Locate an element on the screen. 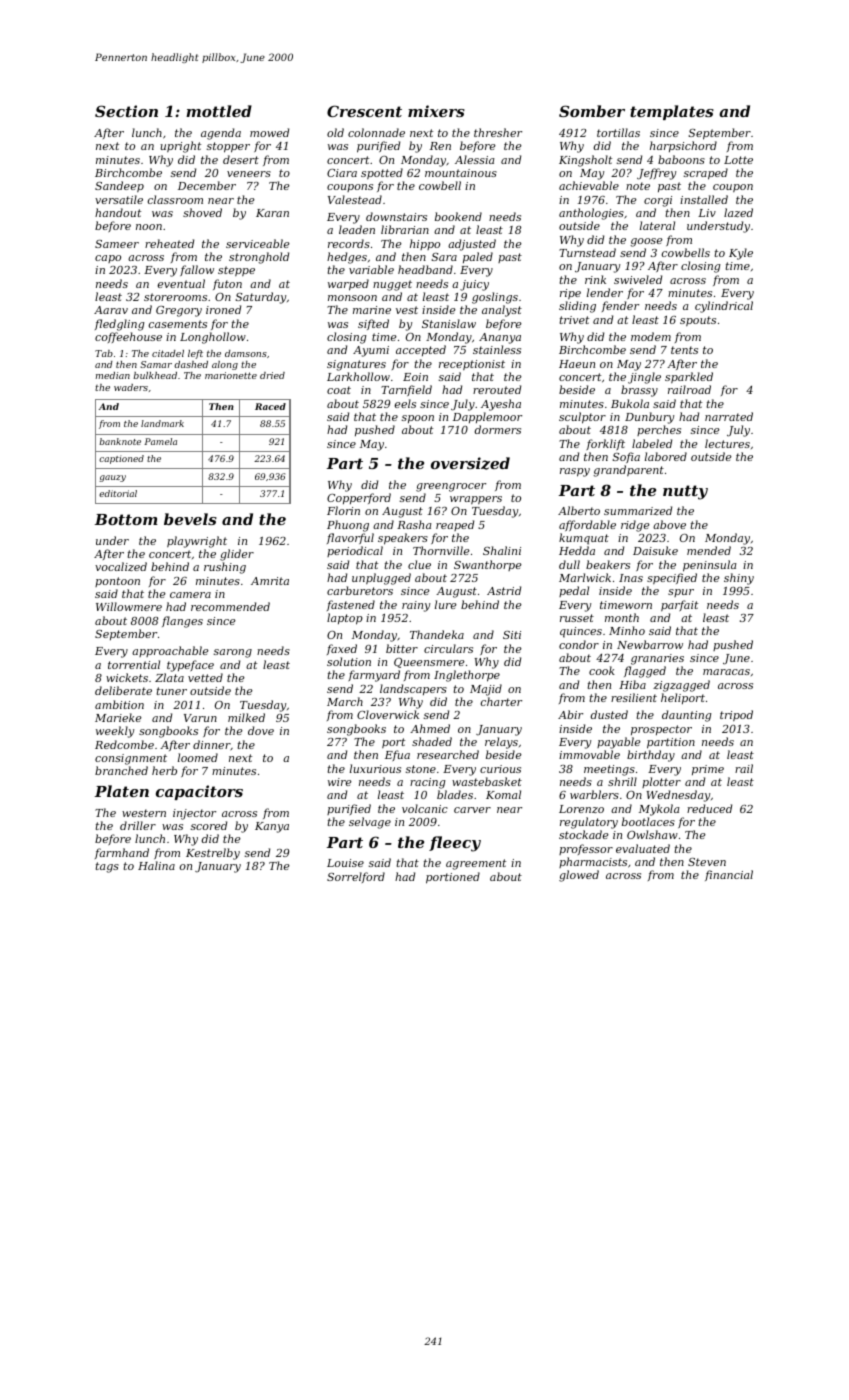 The height and width of the screenshot is (1400, 849). Kestrelby is located at coordinates (213, 854).
